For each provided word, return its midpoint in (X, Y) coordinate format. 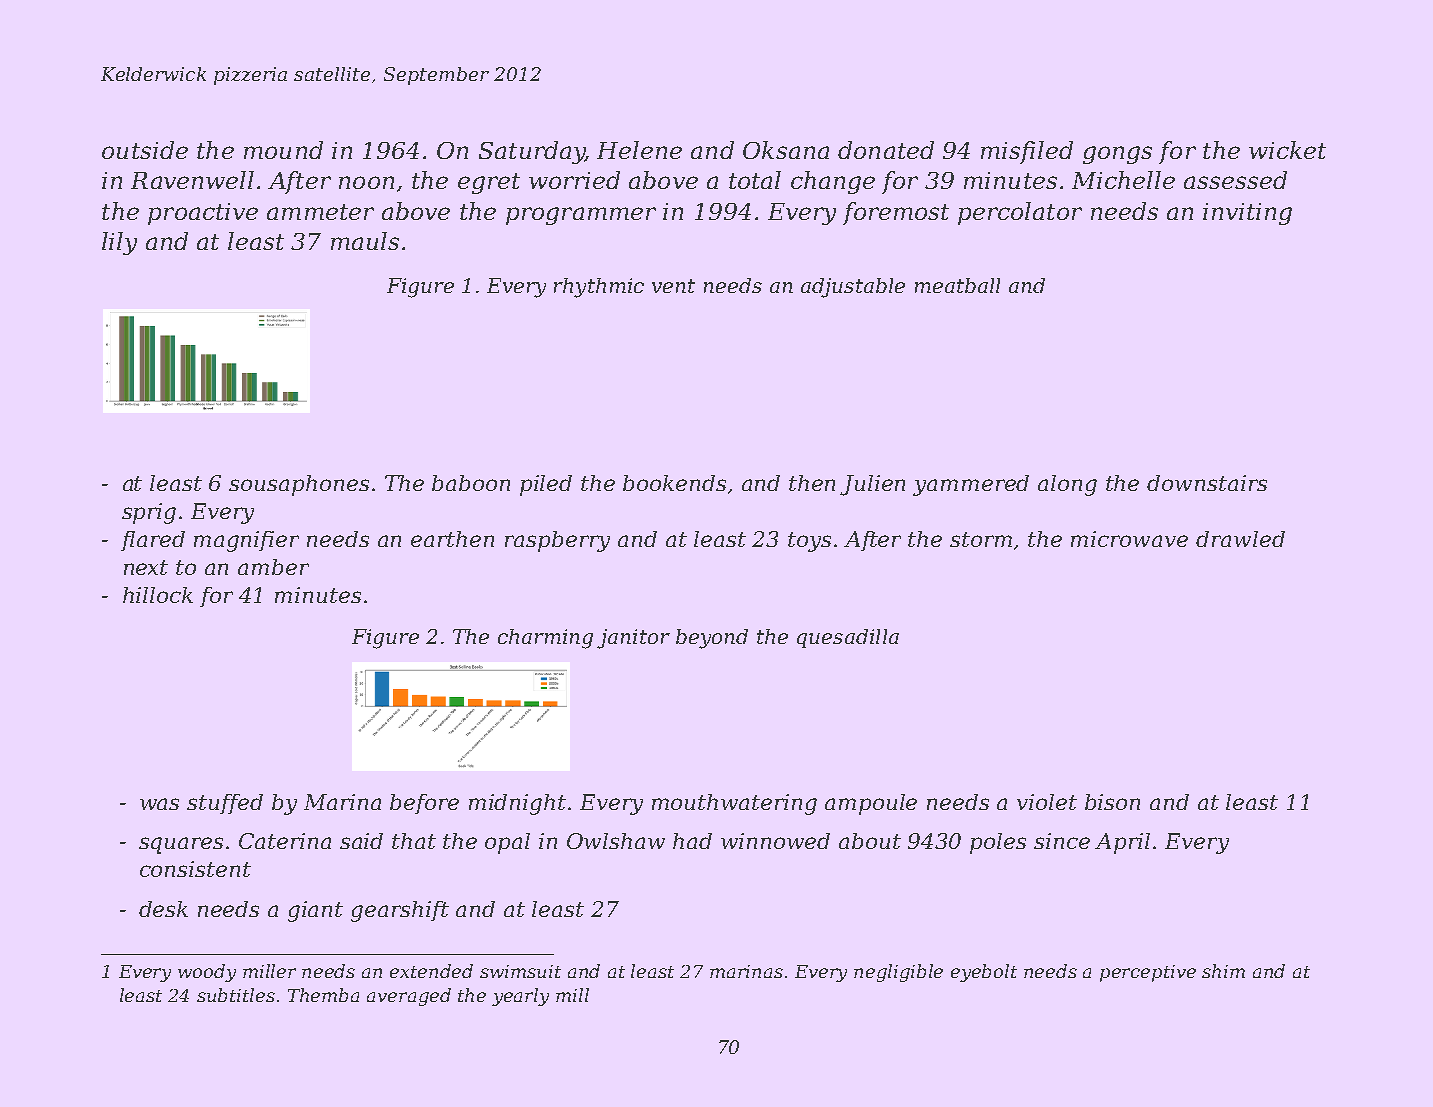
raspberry (557, 541)
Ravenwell (192, 180)
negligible (898, 973)
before (424, 804)
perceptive (1148, 973)
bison (1112, 802)
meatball (957, 285)
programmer (581, 216)
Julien (872, 485)
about (870, 841)
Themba (323, 995)
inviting (1247, 214)
